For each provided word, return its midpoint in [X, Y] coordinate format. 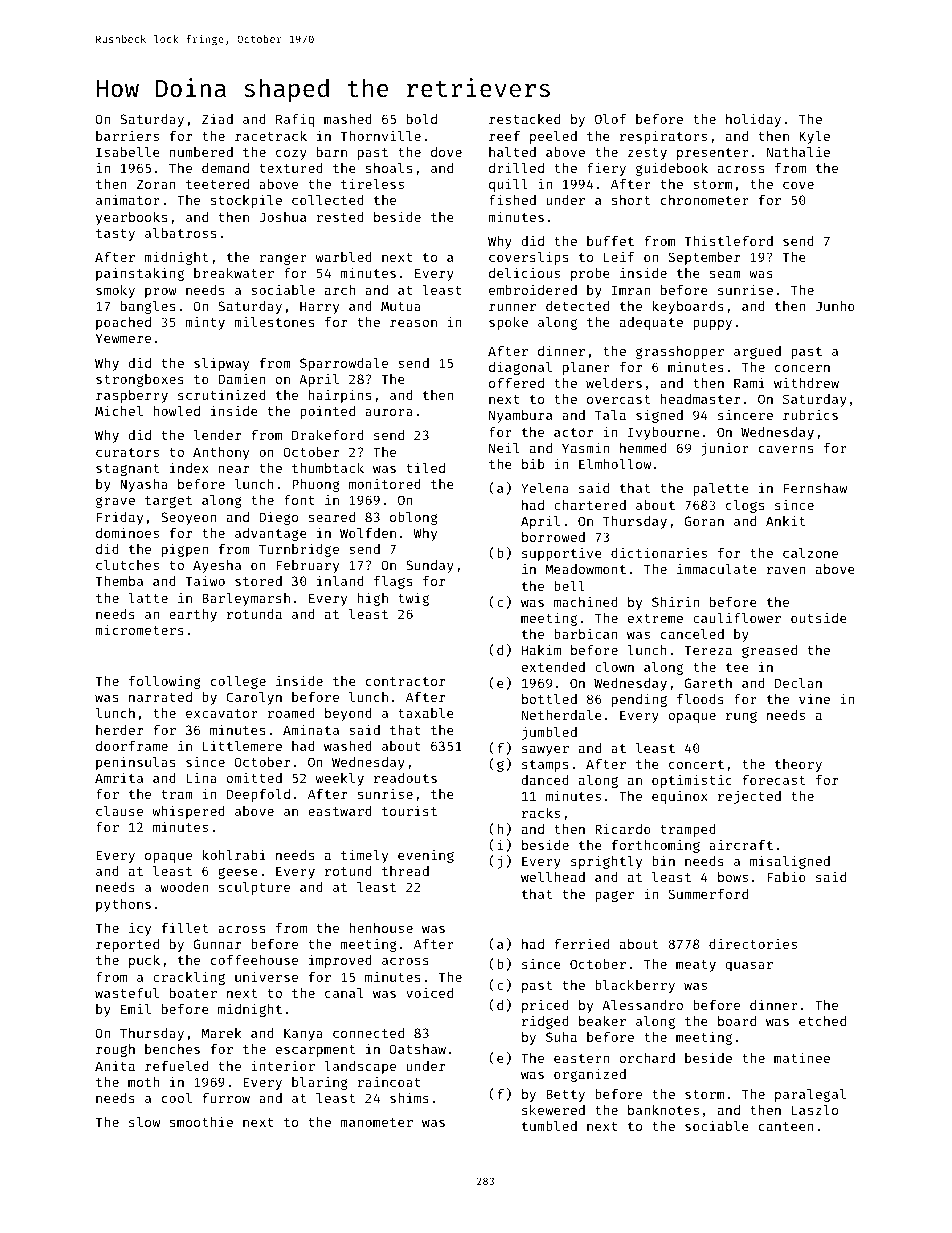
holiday [753, 120]
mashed [348, 119]
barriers [127, 135]
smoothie [201, 1121]
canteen [786, 1126]
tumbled [549, 1126]
